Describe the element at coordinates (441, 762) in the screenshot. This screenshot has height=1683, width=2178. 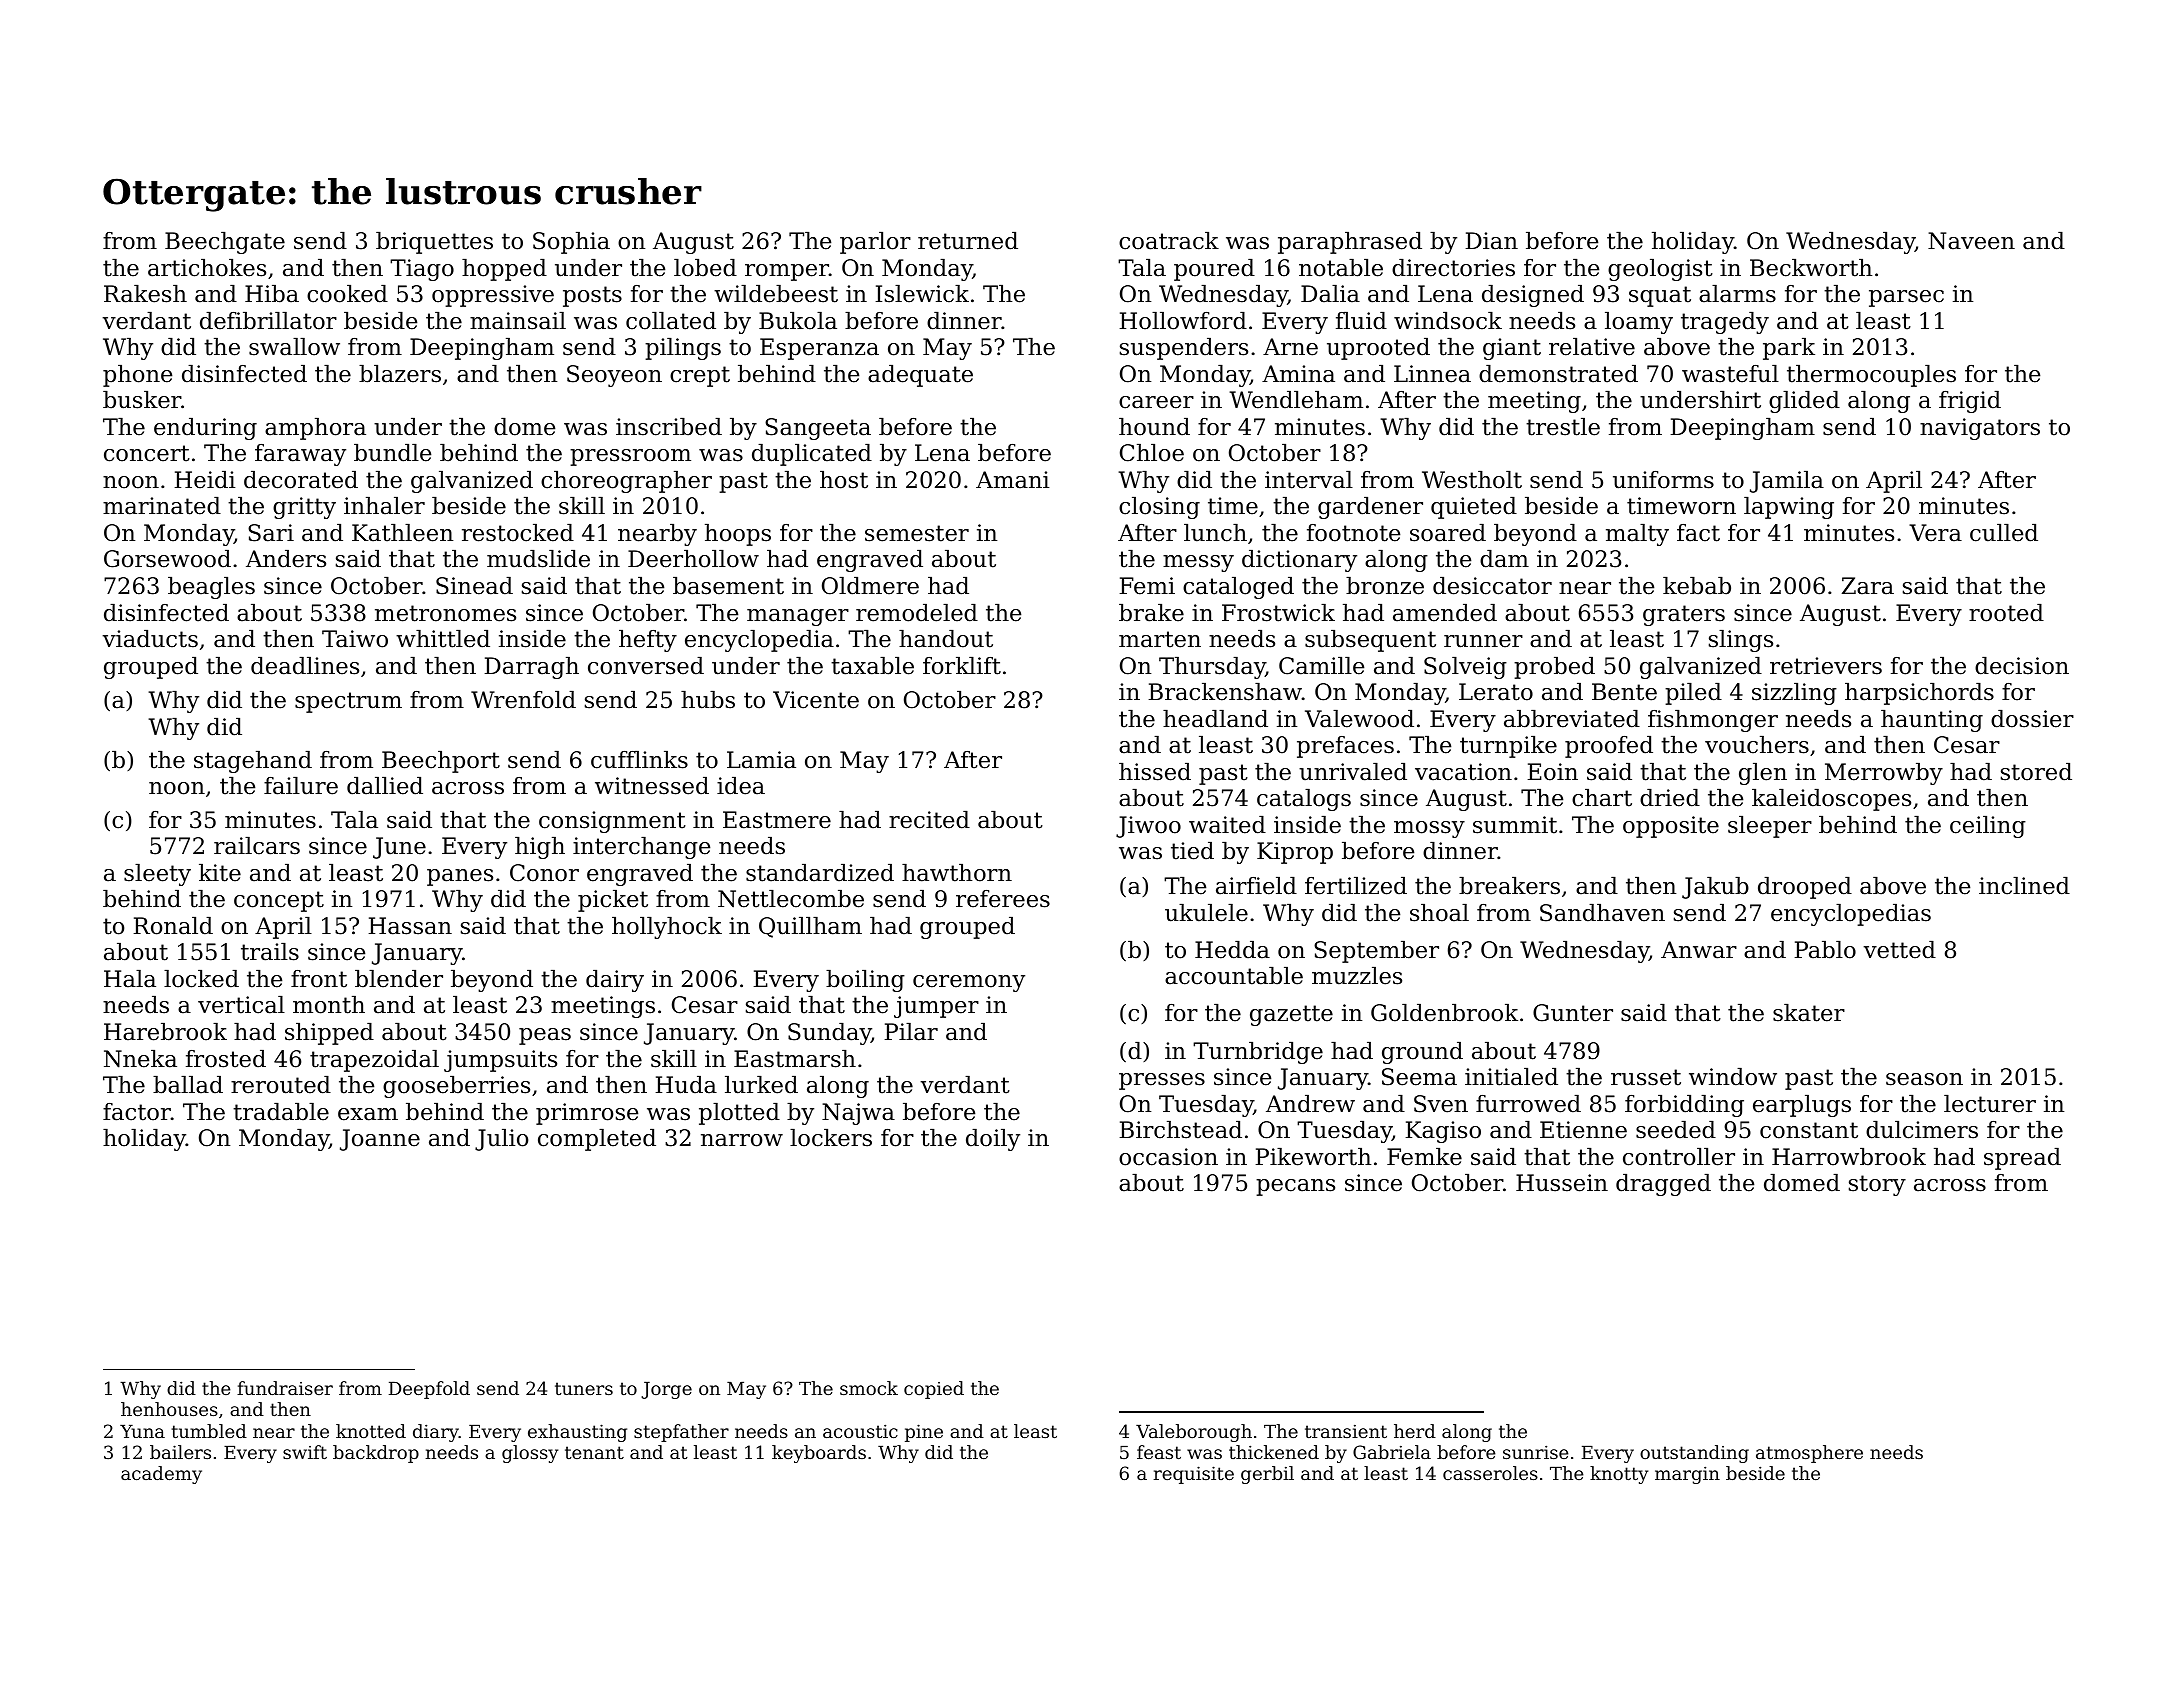
I see `Beechport` at that location.
